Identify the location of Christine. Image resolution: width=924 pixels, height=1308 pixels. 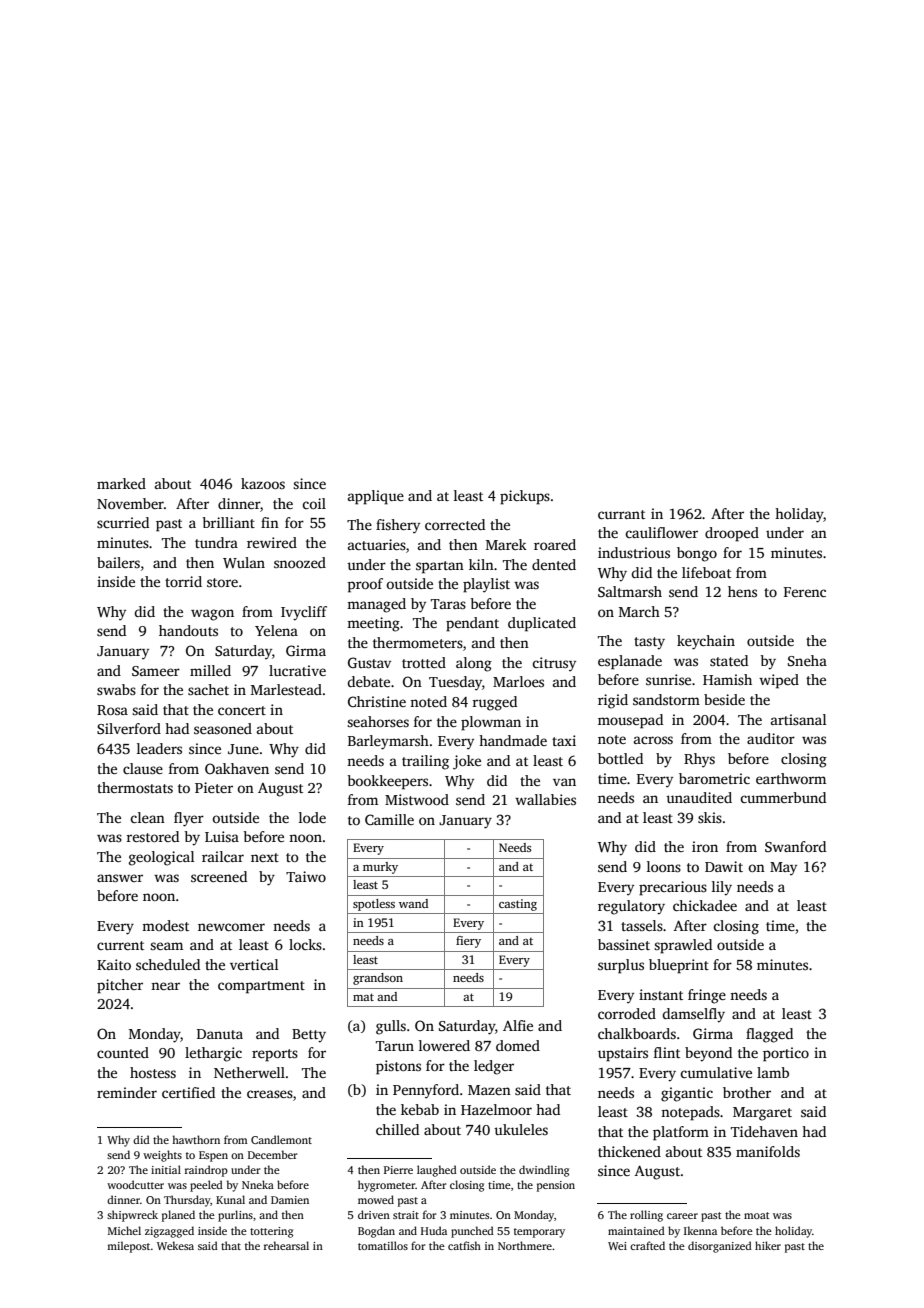
(377, 701).
